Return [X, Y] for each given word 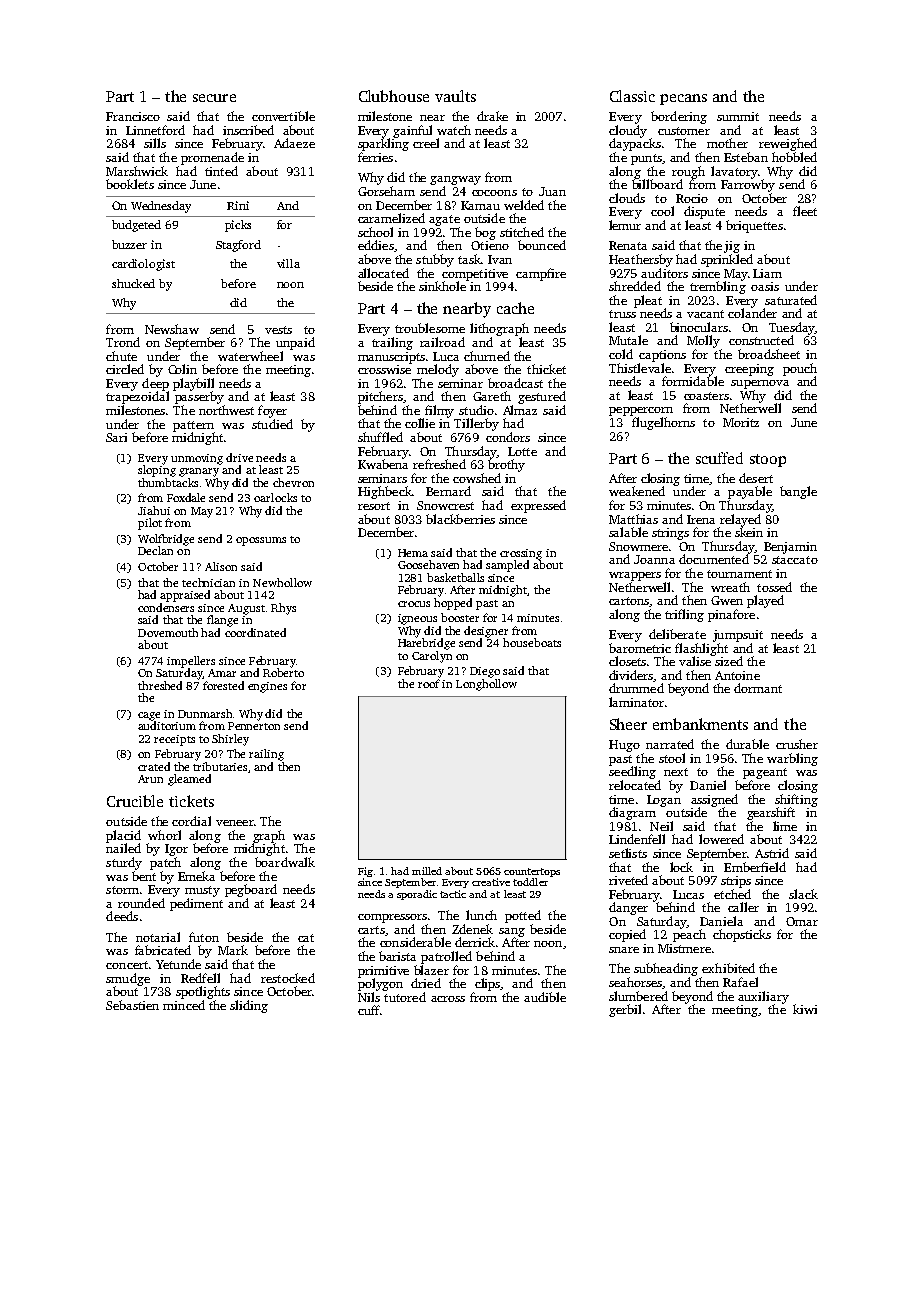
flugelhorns [663, 423]
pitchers [380, 397]
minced [184, 1005]
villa [288, 263]
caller [743, 907]
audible [545, 997]
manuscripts [391, 358]
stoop [768, 460]
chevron [293, 482]
